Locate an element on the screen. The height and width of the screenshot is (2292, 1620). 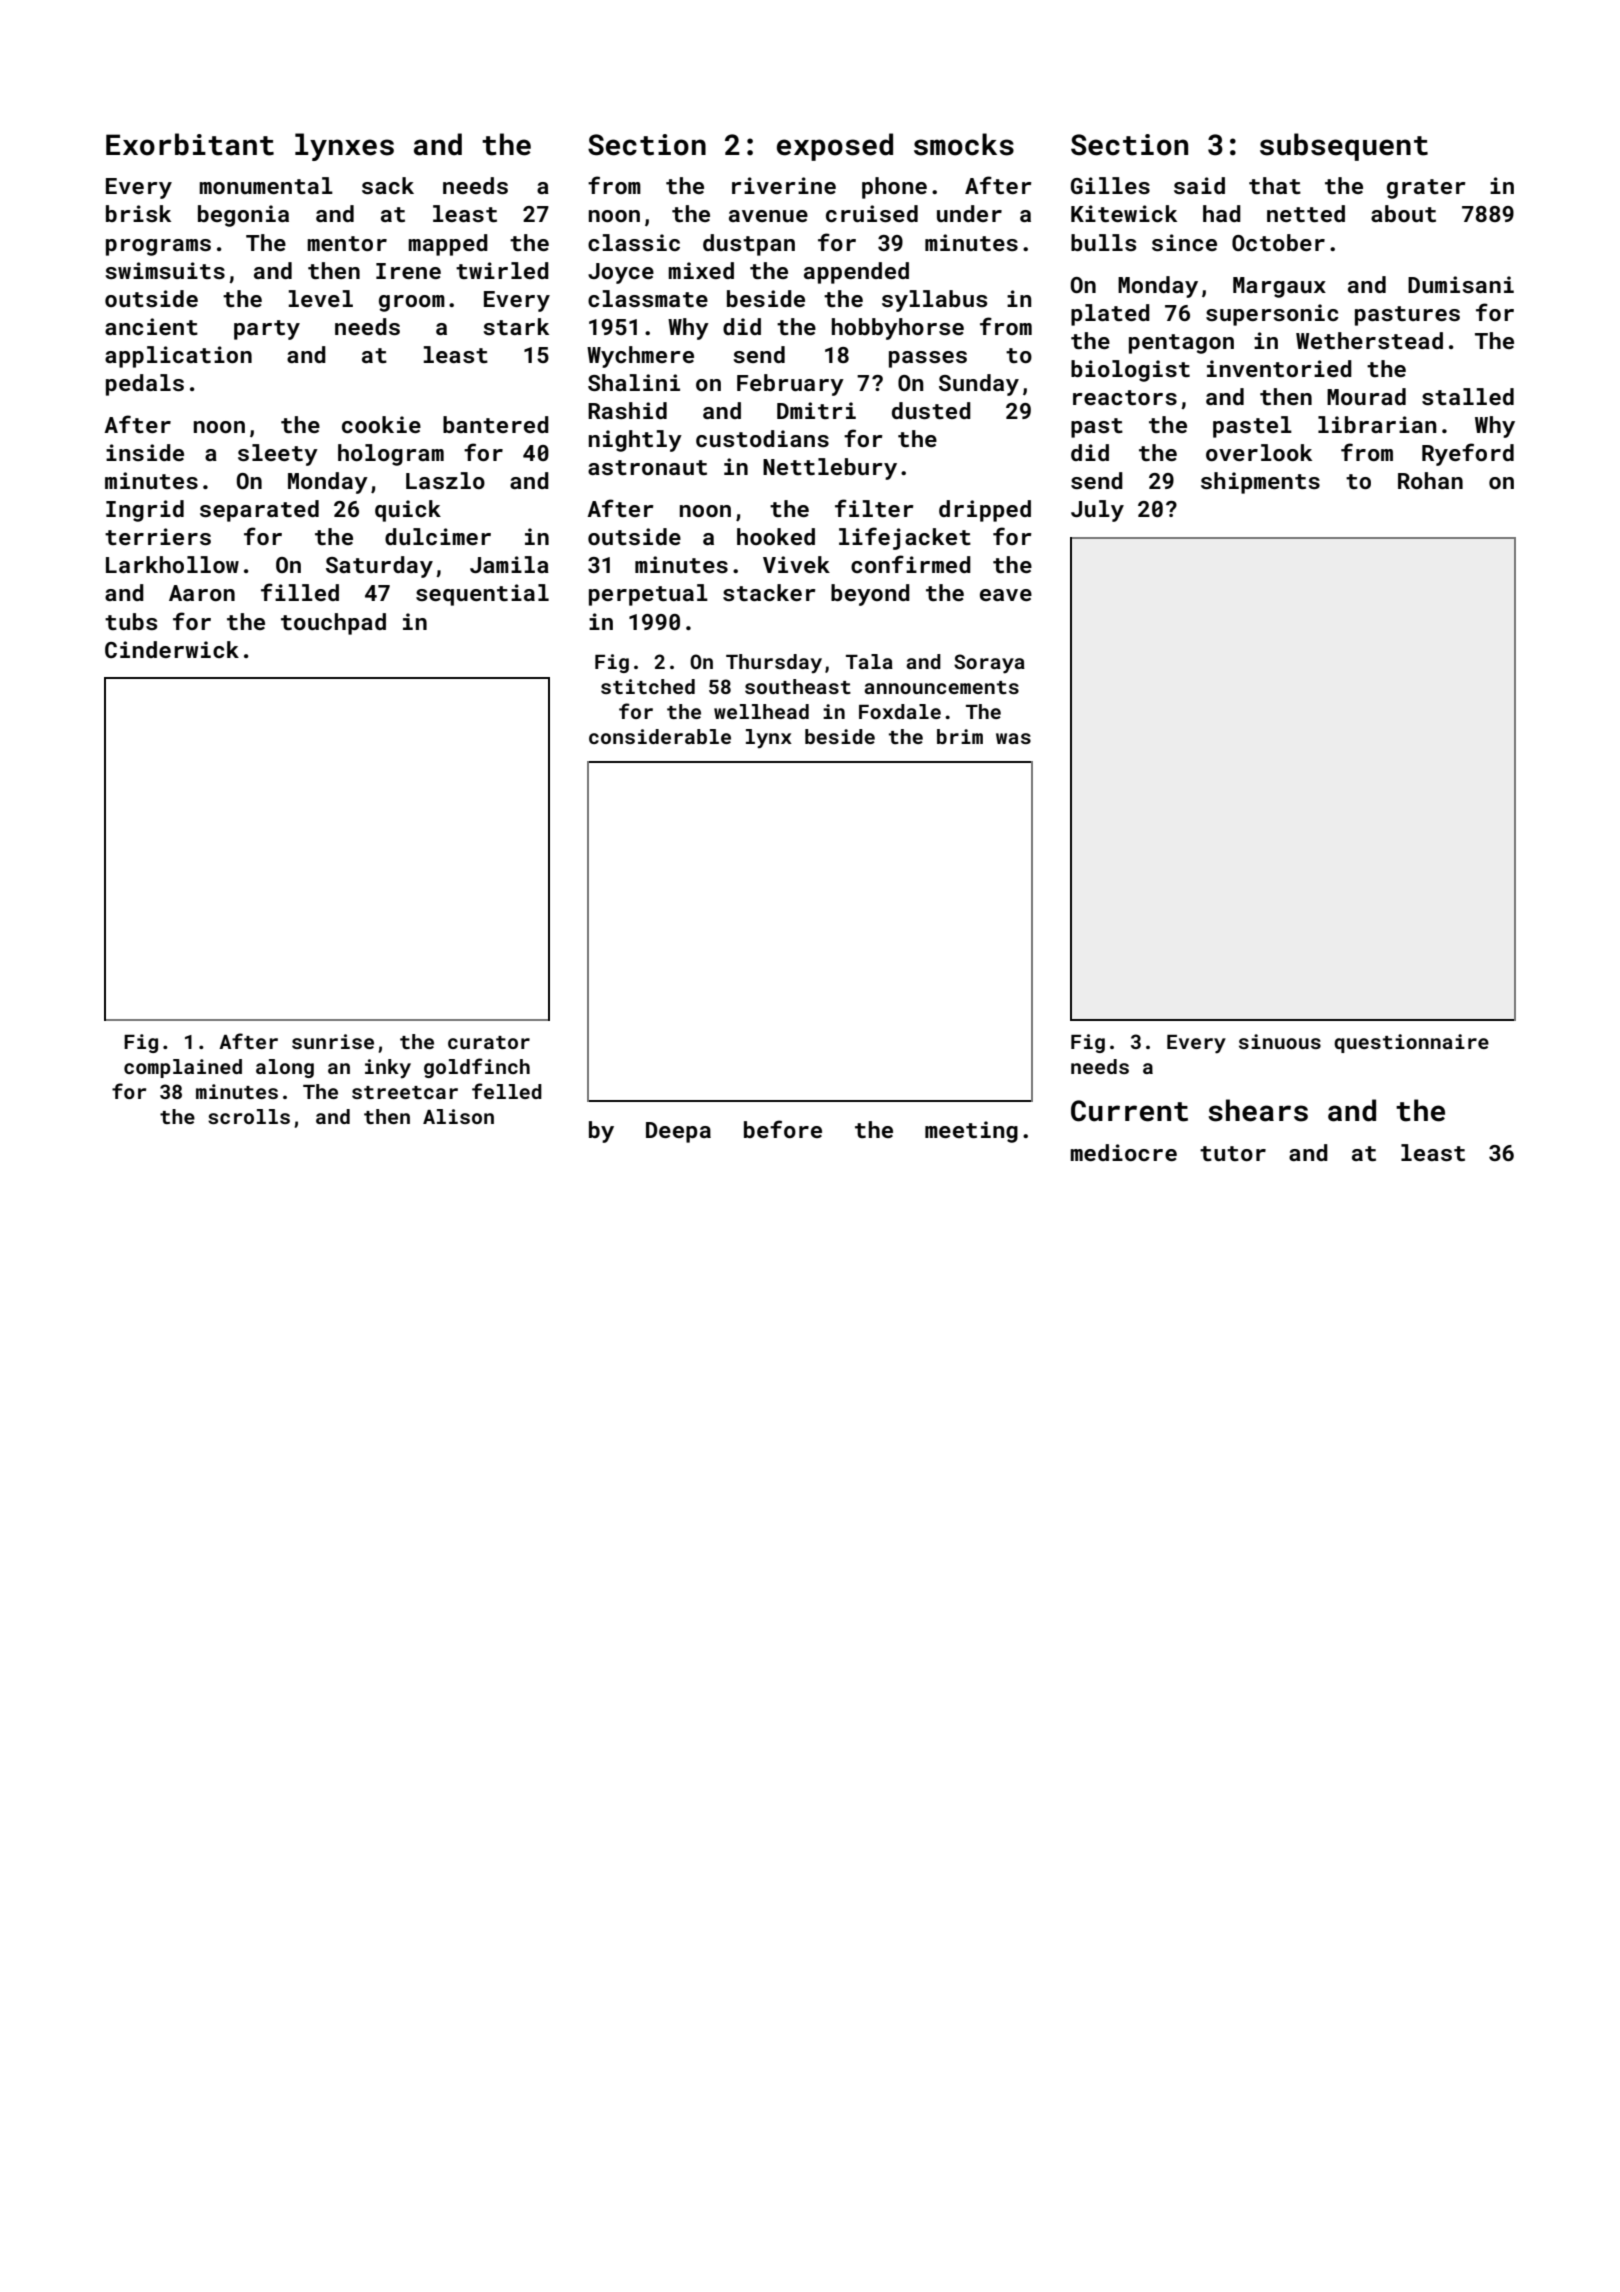
tutor is located at coordinates (1233, 1153).
